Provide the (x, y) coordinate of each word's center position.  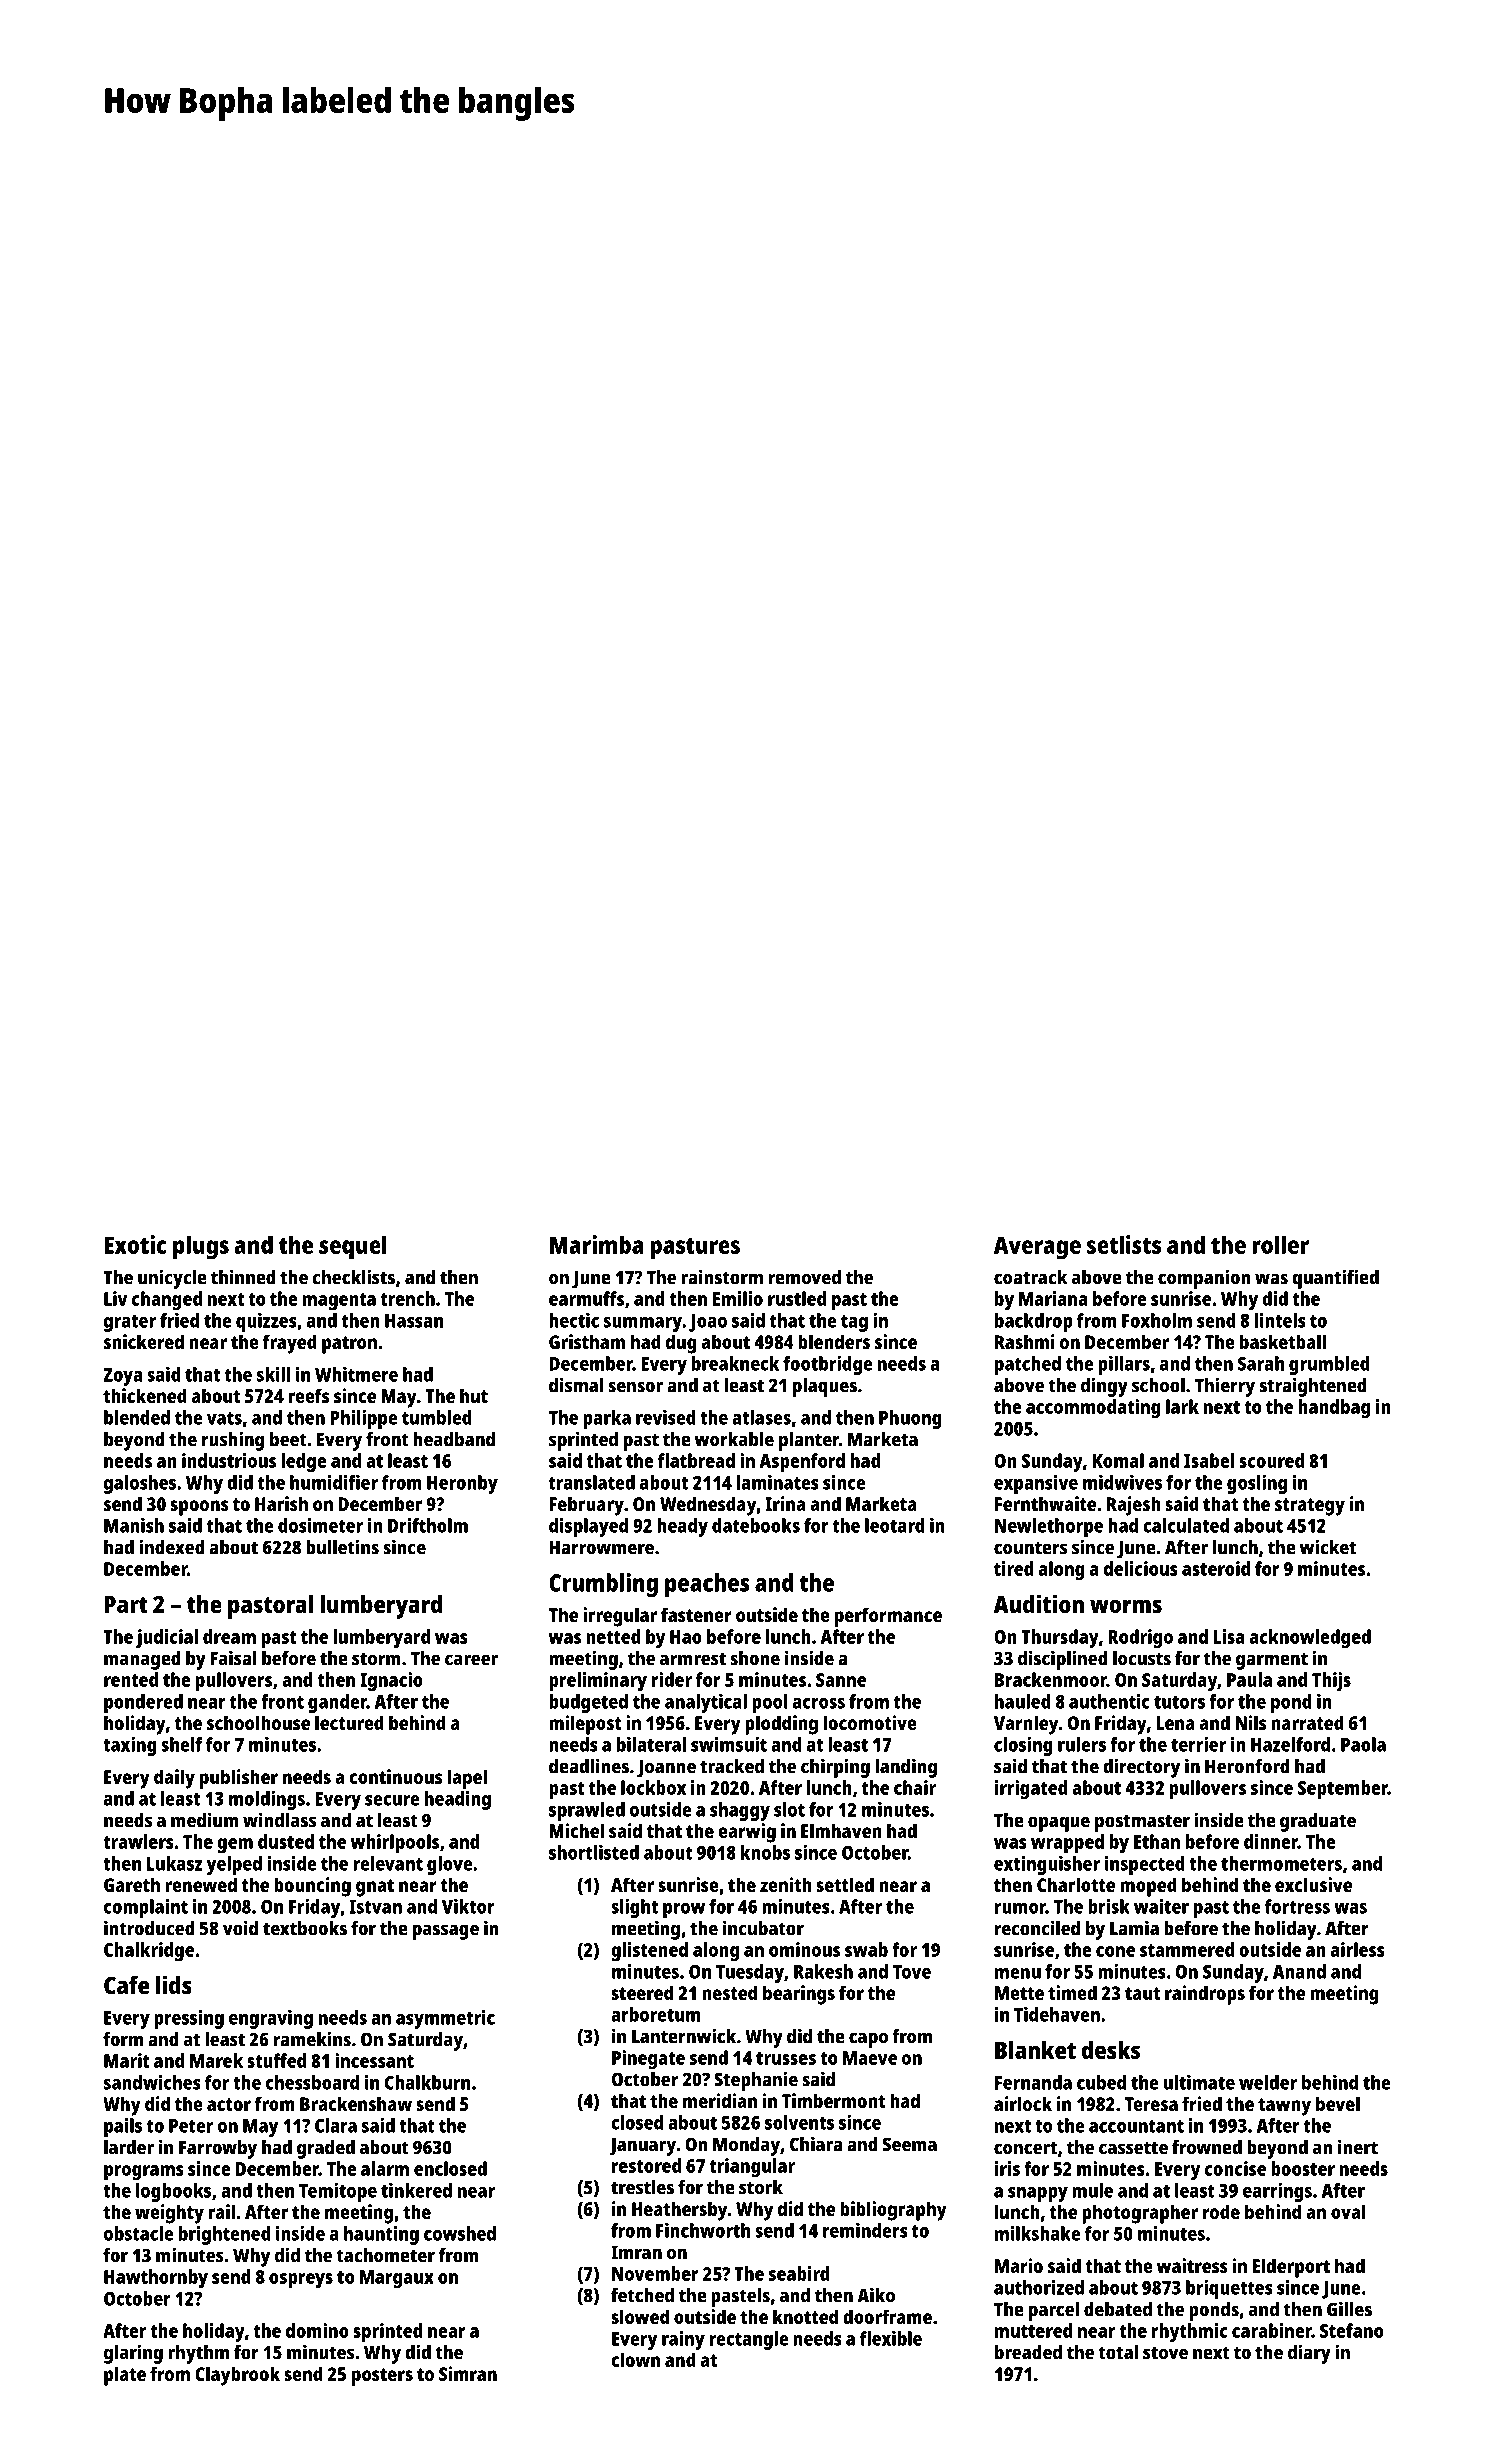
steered (642, 1992)
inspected (1145, 1865)
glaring (133, 2354)
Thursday (1060, 1639)
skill (273, 1374)
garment (1272, 1661)
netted (613, 1636)
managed (142, 1660)
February (586, 1506)
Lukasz (175, 1863)
